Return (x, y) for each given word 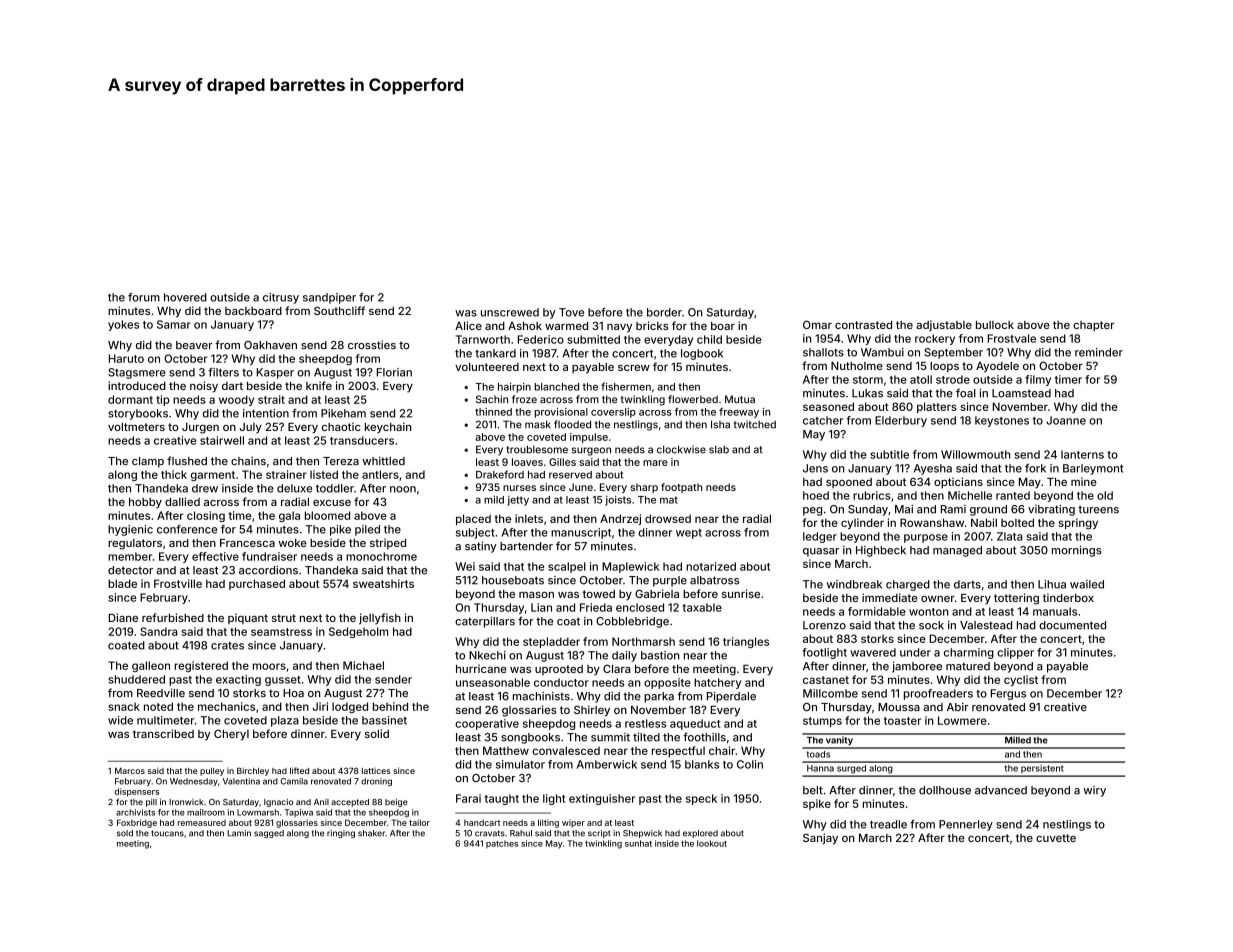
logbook (702, 354)
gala (289, 516)
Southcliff (339, 310)
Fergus (1008, 694)
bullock (995, 325)
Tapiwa (298, 813)
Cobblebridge (632, 622)
